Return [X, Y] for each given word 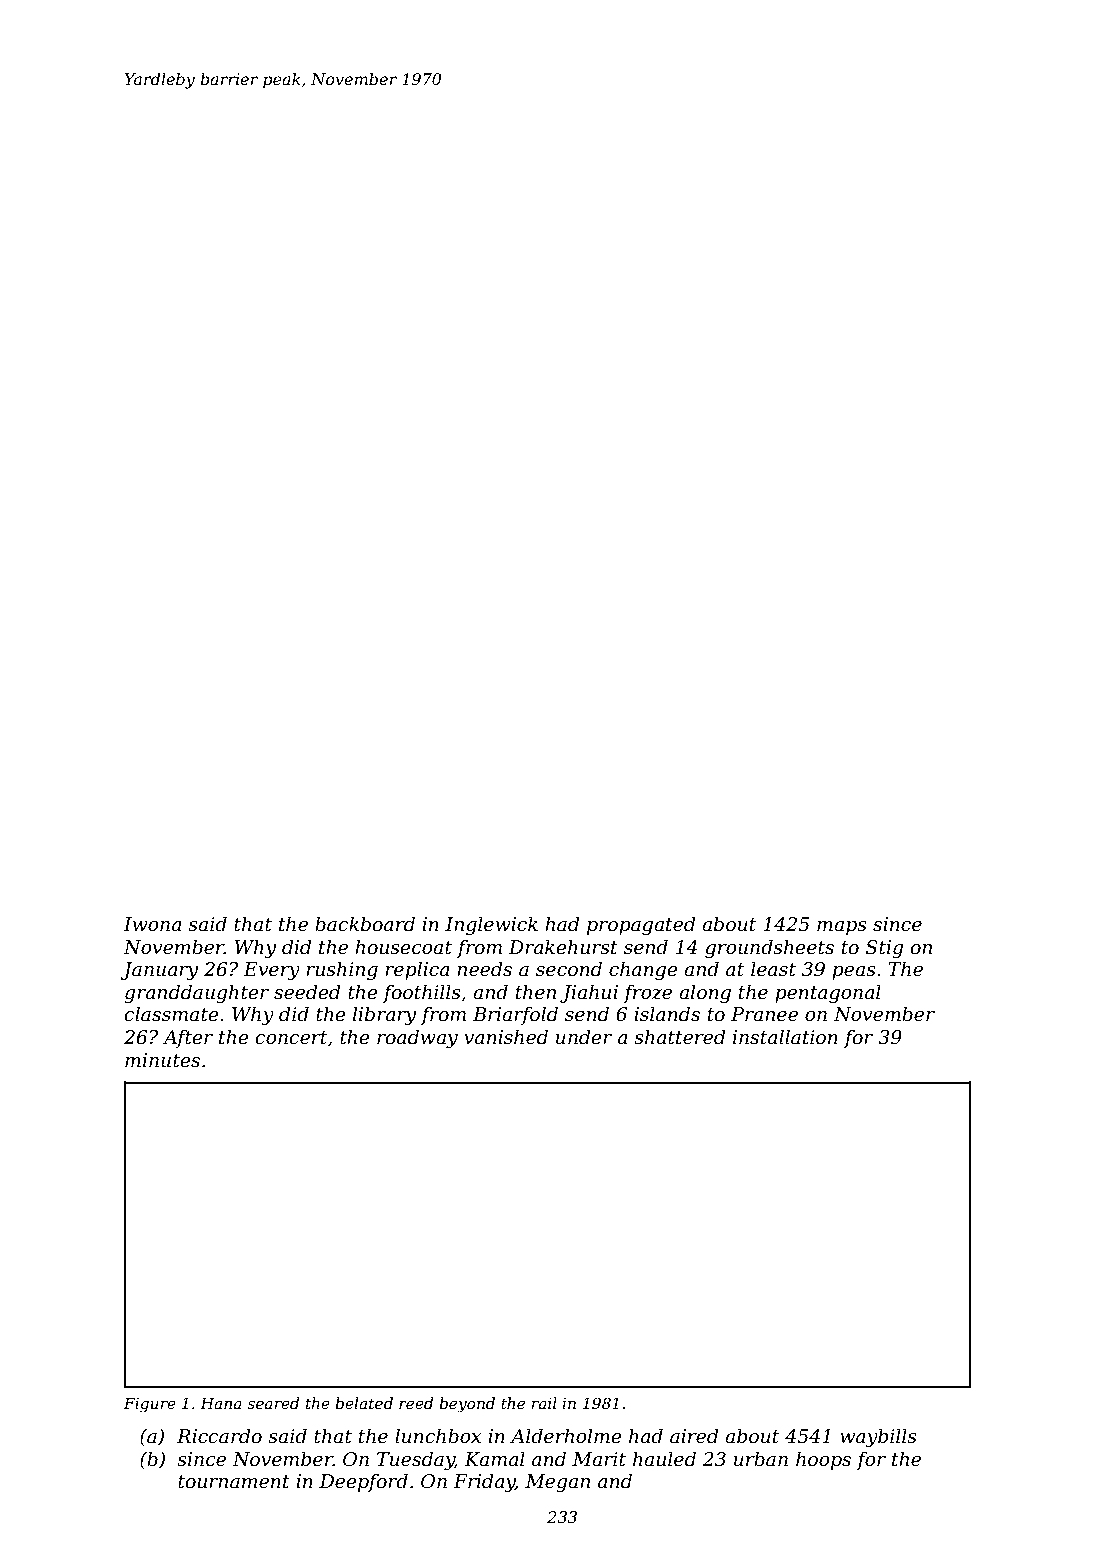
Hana [221, 1403]
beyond [467, 1405]
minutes [162, 1060]
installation [785, 1037]
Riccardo [219, 1436]
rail [544, 1403]
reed [416, 1403]
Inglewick [491, 925]
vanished [506, 1037]
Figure [150, 1405]
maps [842, 928]
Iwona [152, 924]
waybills [878, 1437]
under [584, 1037]
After [188, 1038]
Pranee [764, 1014]
